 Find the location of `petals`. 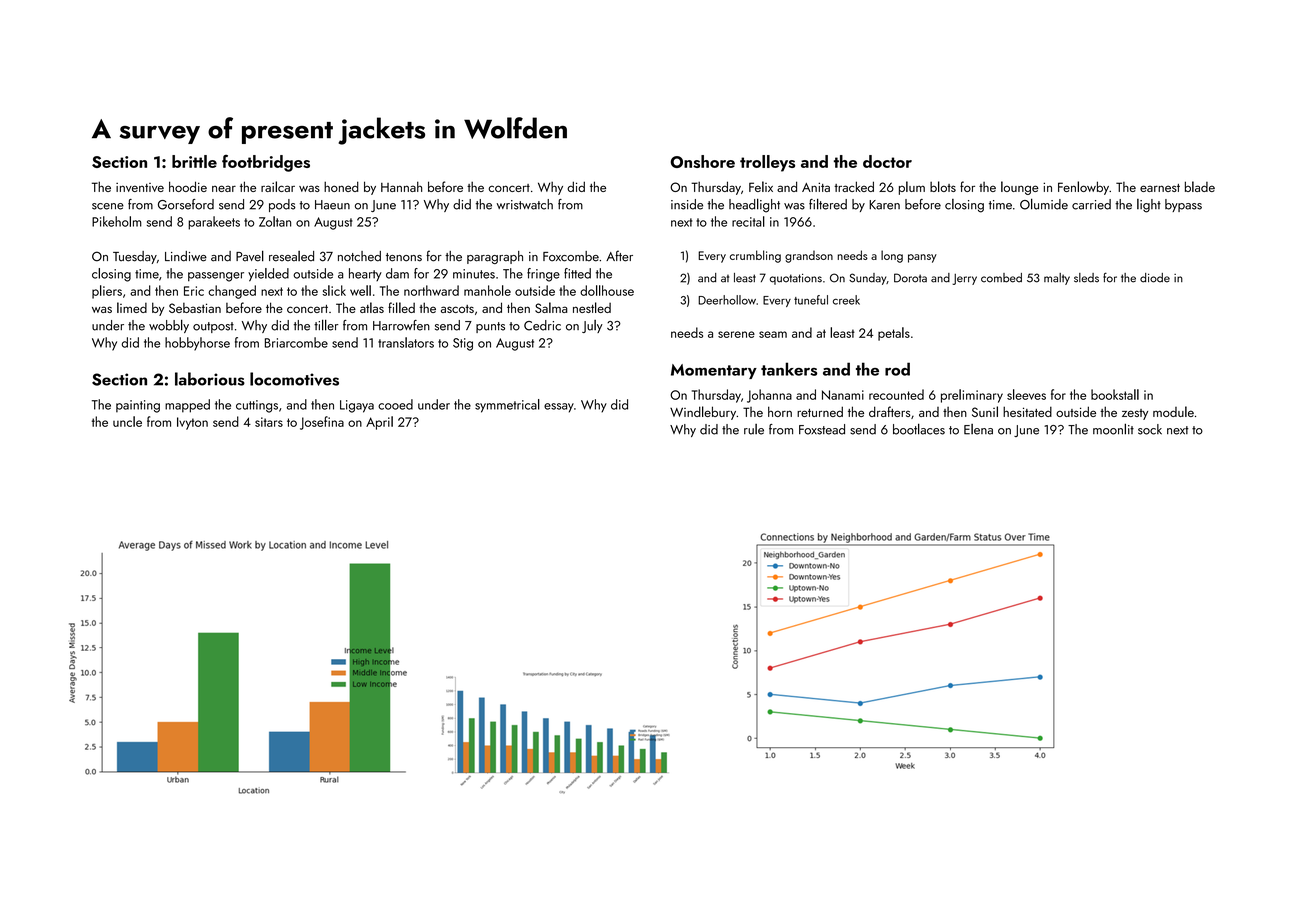

petals is located at coordinates (894, 334).
